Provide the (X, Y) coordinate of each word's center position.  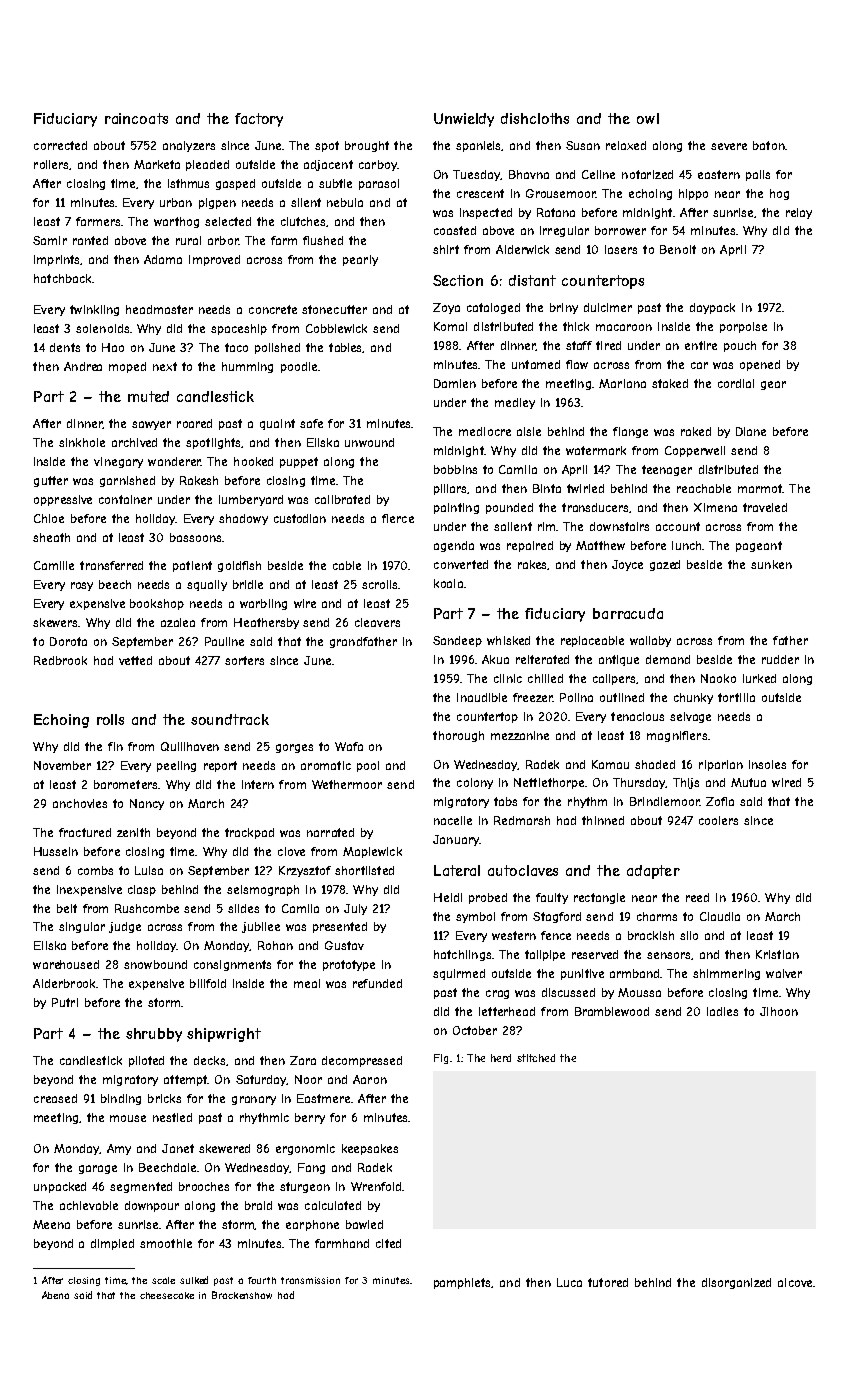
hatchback (62, 278)
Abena (55, 1295)
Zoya (446, 308)
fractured (85, 832)
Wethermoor (347, 784)
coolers (718, 820)
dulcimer (608, 307)
